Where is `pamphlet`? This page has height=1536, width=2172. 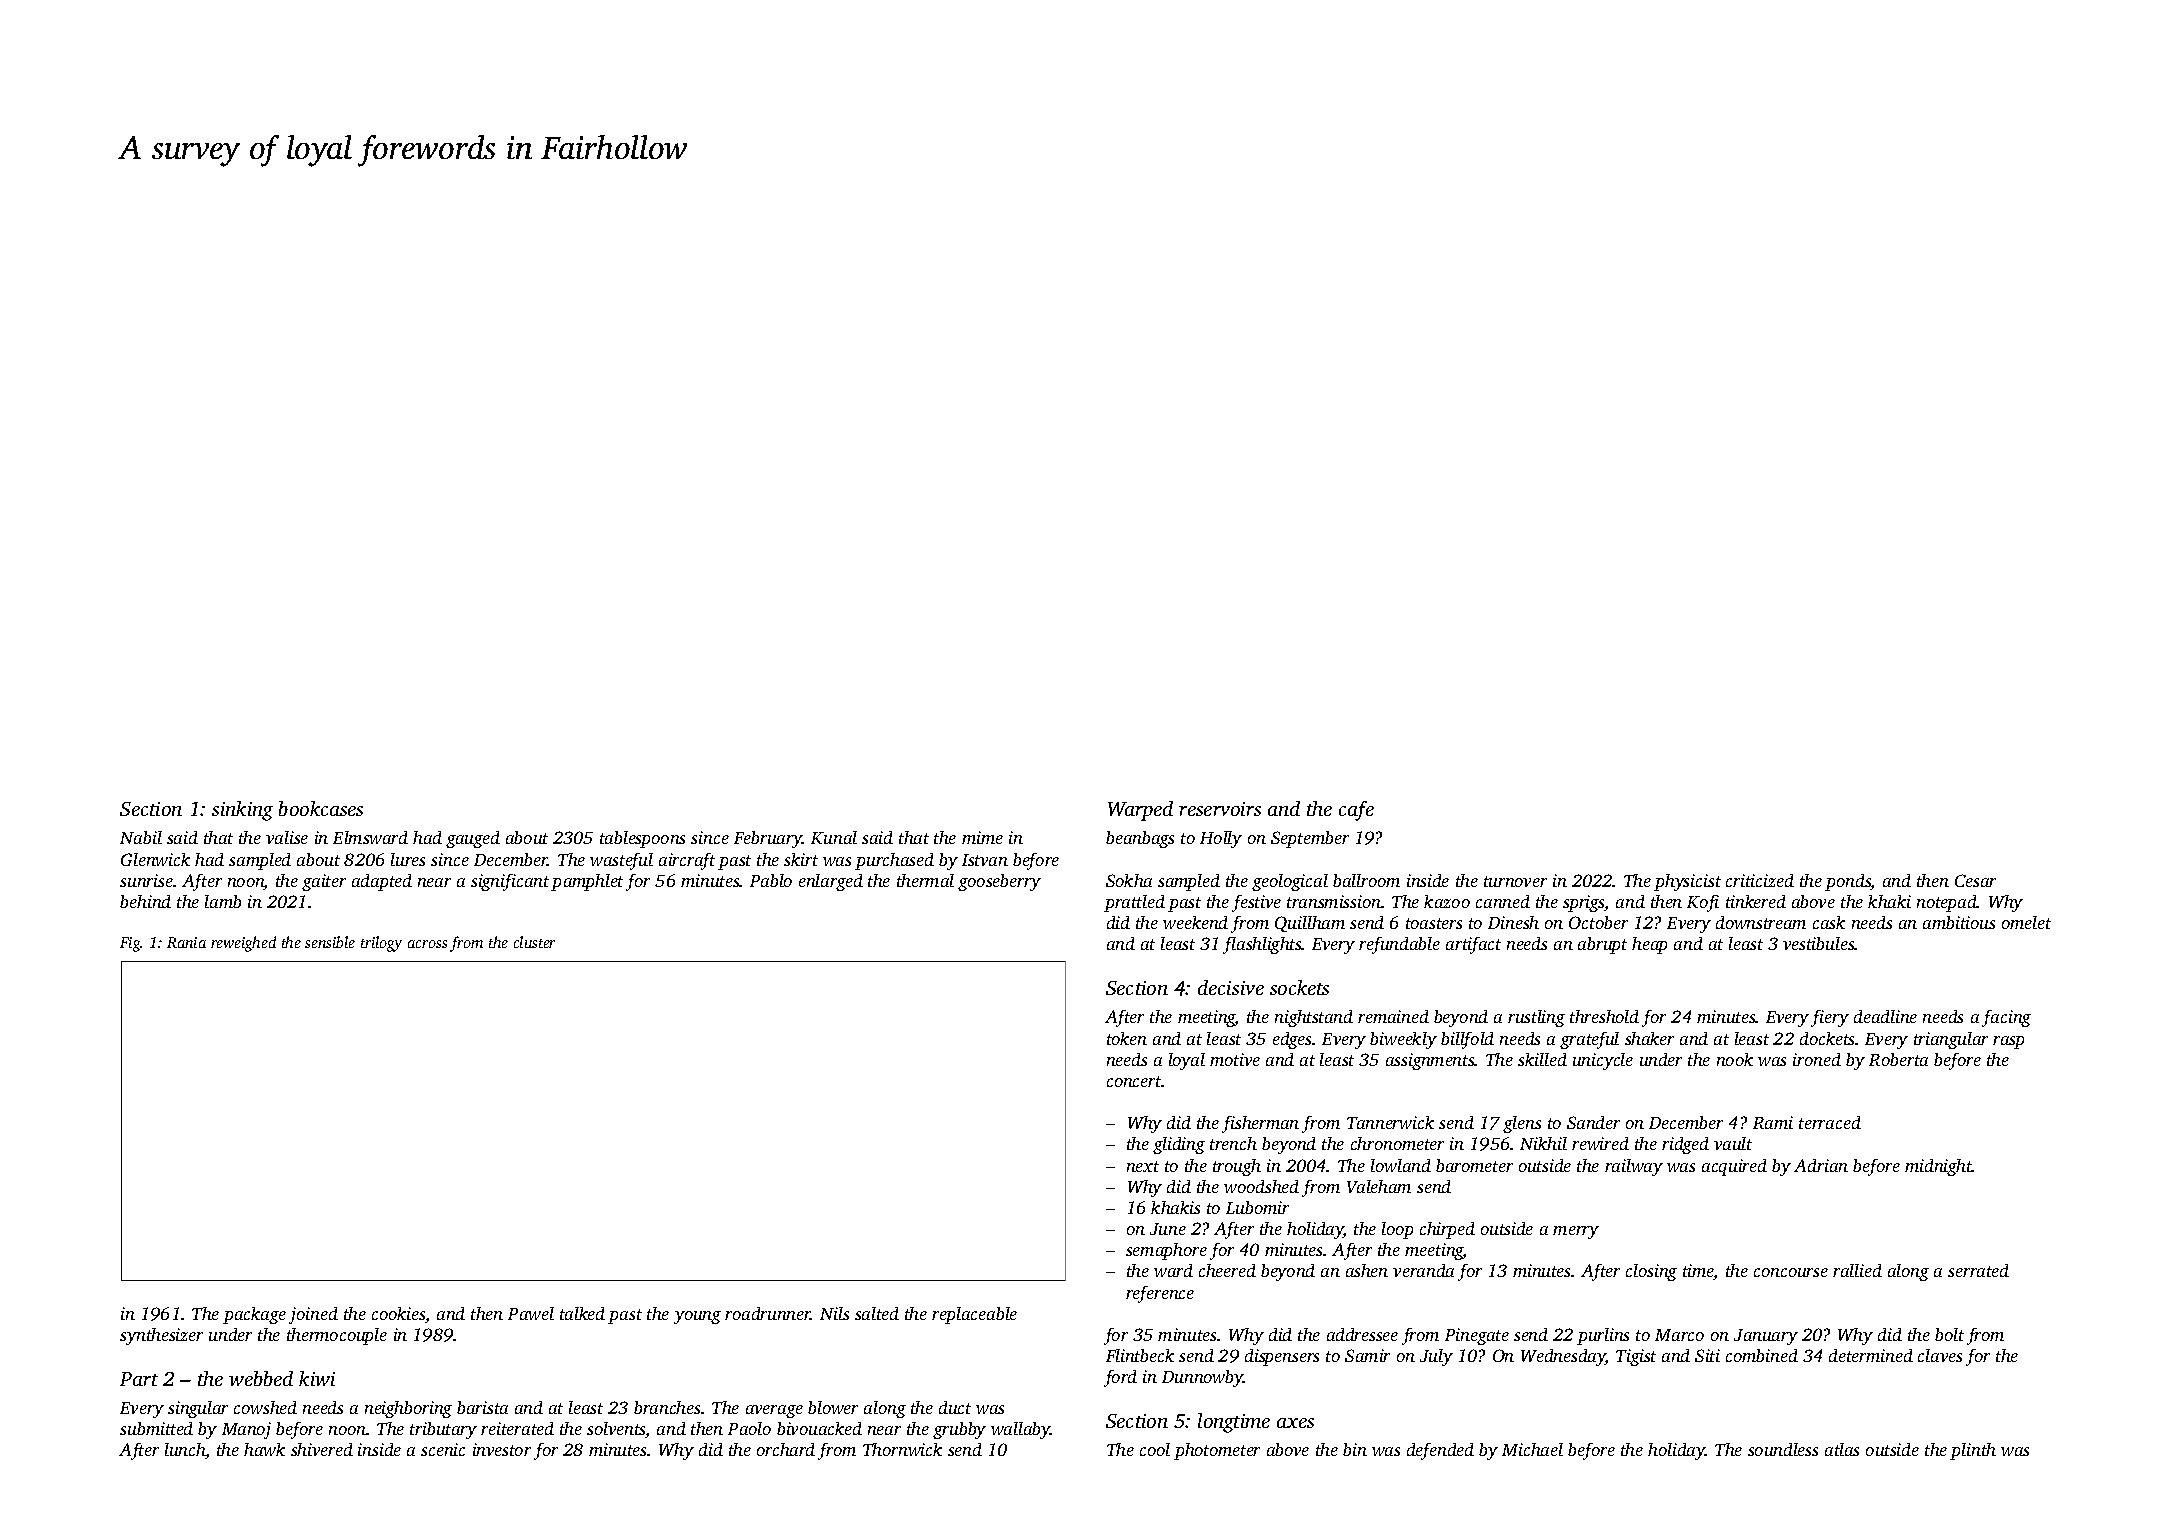
pamphlet is located at coordinates (587, 882).
